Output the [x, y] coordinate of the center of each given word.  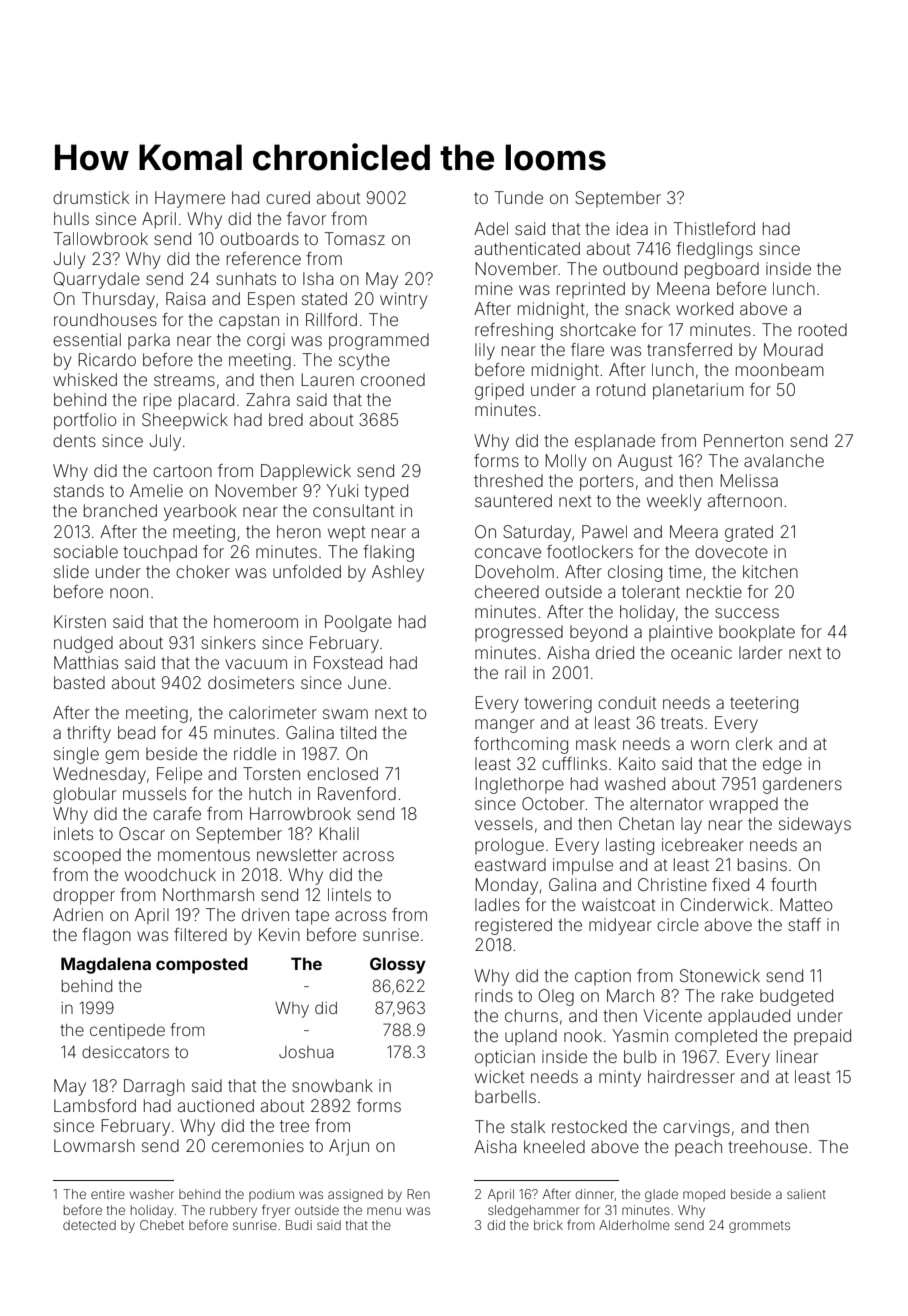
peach [698, 1148]
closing [635, 573]
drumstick [91, 197]
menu [384, 1211]
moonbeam [780, 369]
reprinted [591, 290]
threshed [508, 480]
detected [89, 1225]
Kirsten [80, 621]
